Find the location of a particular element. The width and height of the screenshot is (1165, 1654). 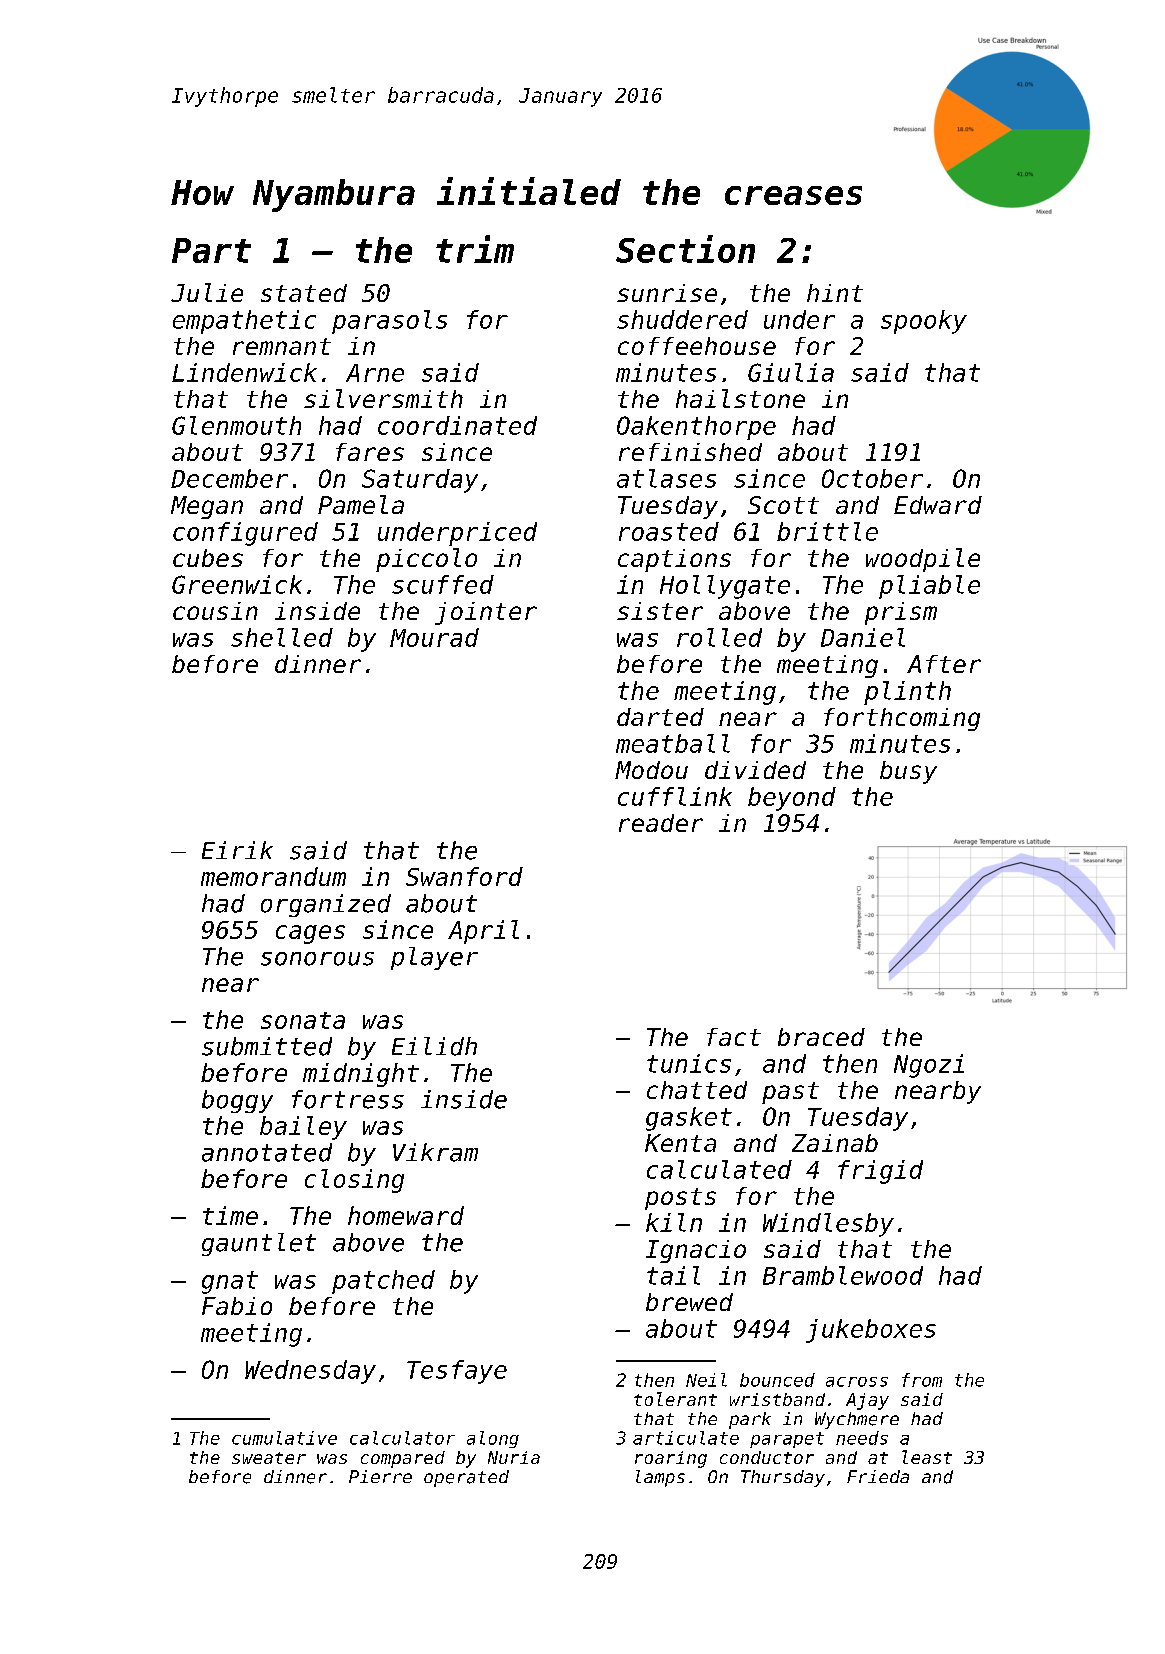

Eilidh is located at coordinates (434, 1046).
